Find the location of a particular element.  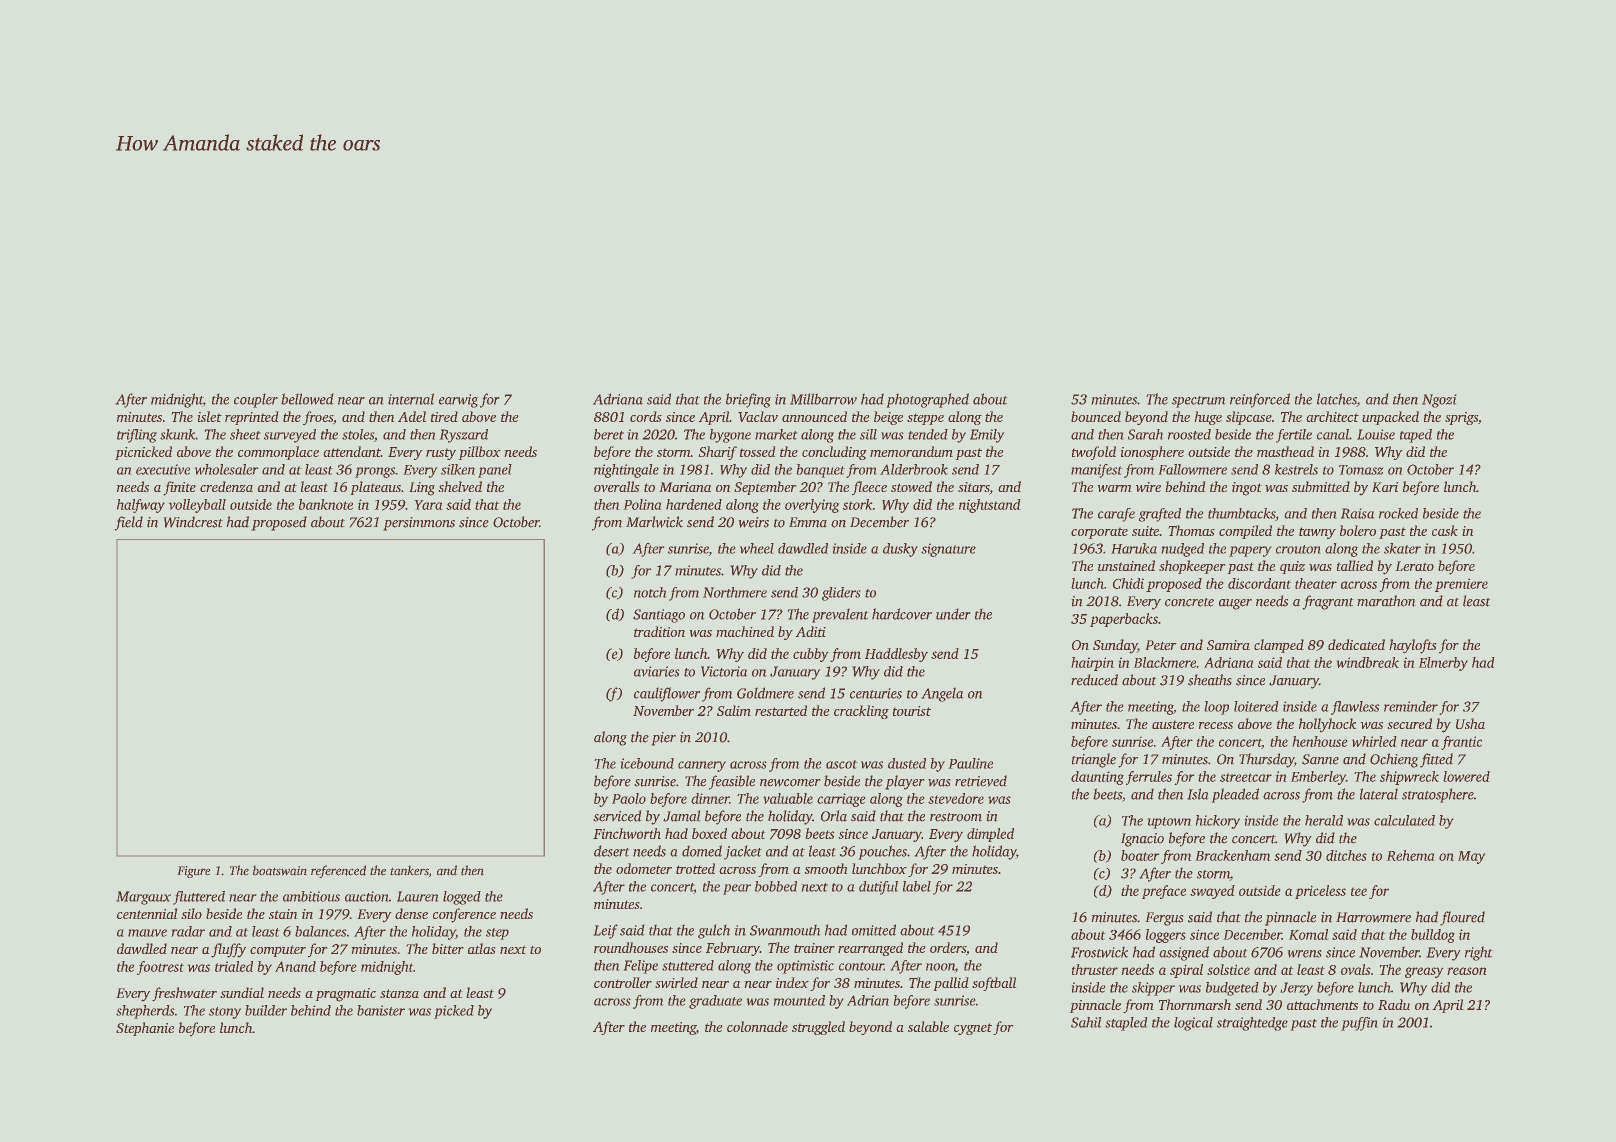

canal is located at coordinates (1333, 434).
